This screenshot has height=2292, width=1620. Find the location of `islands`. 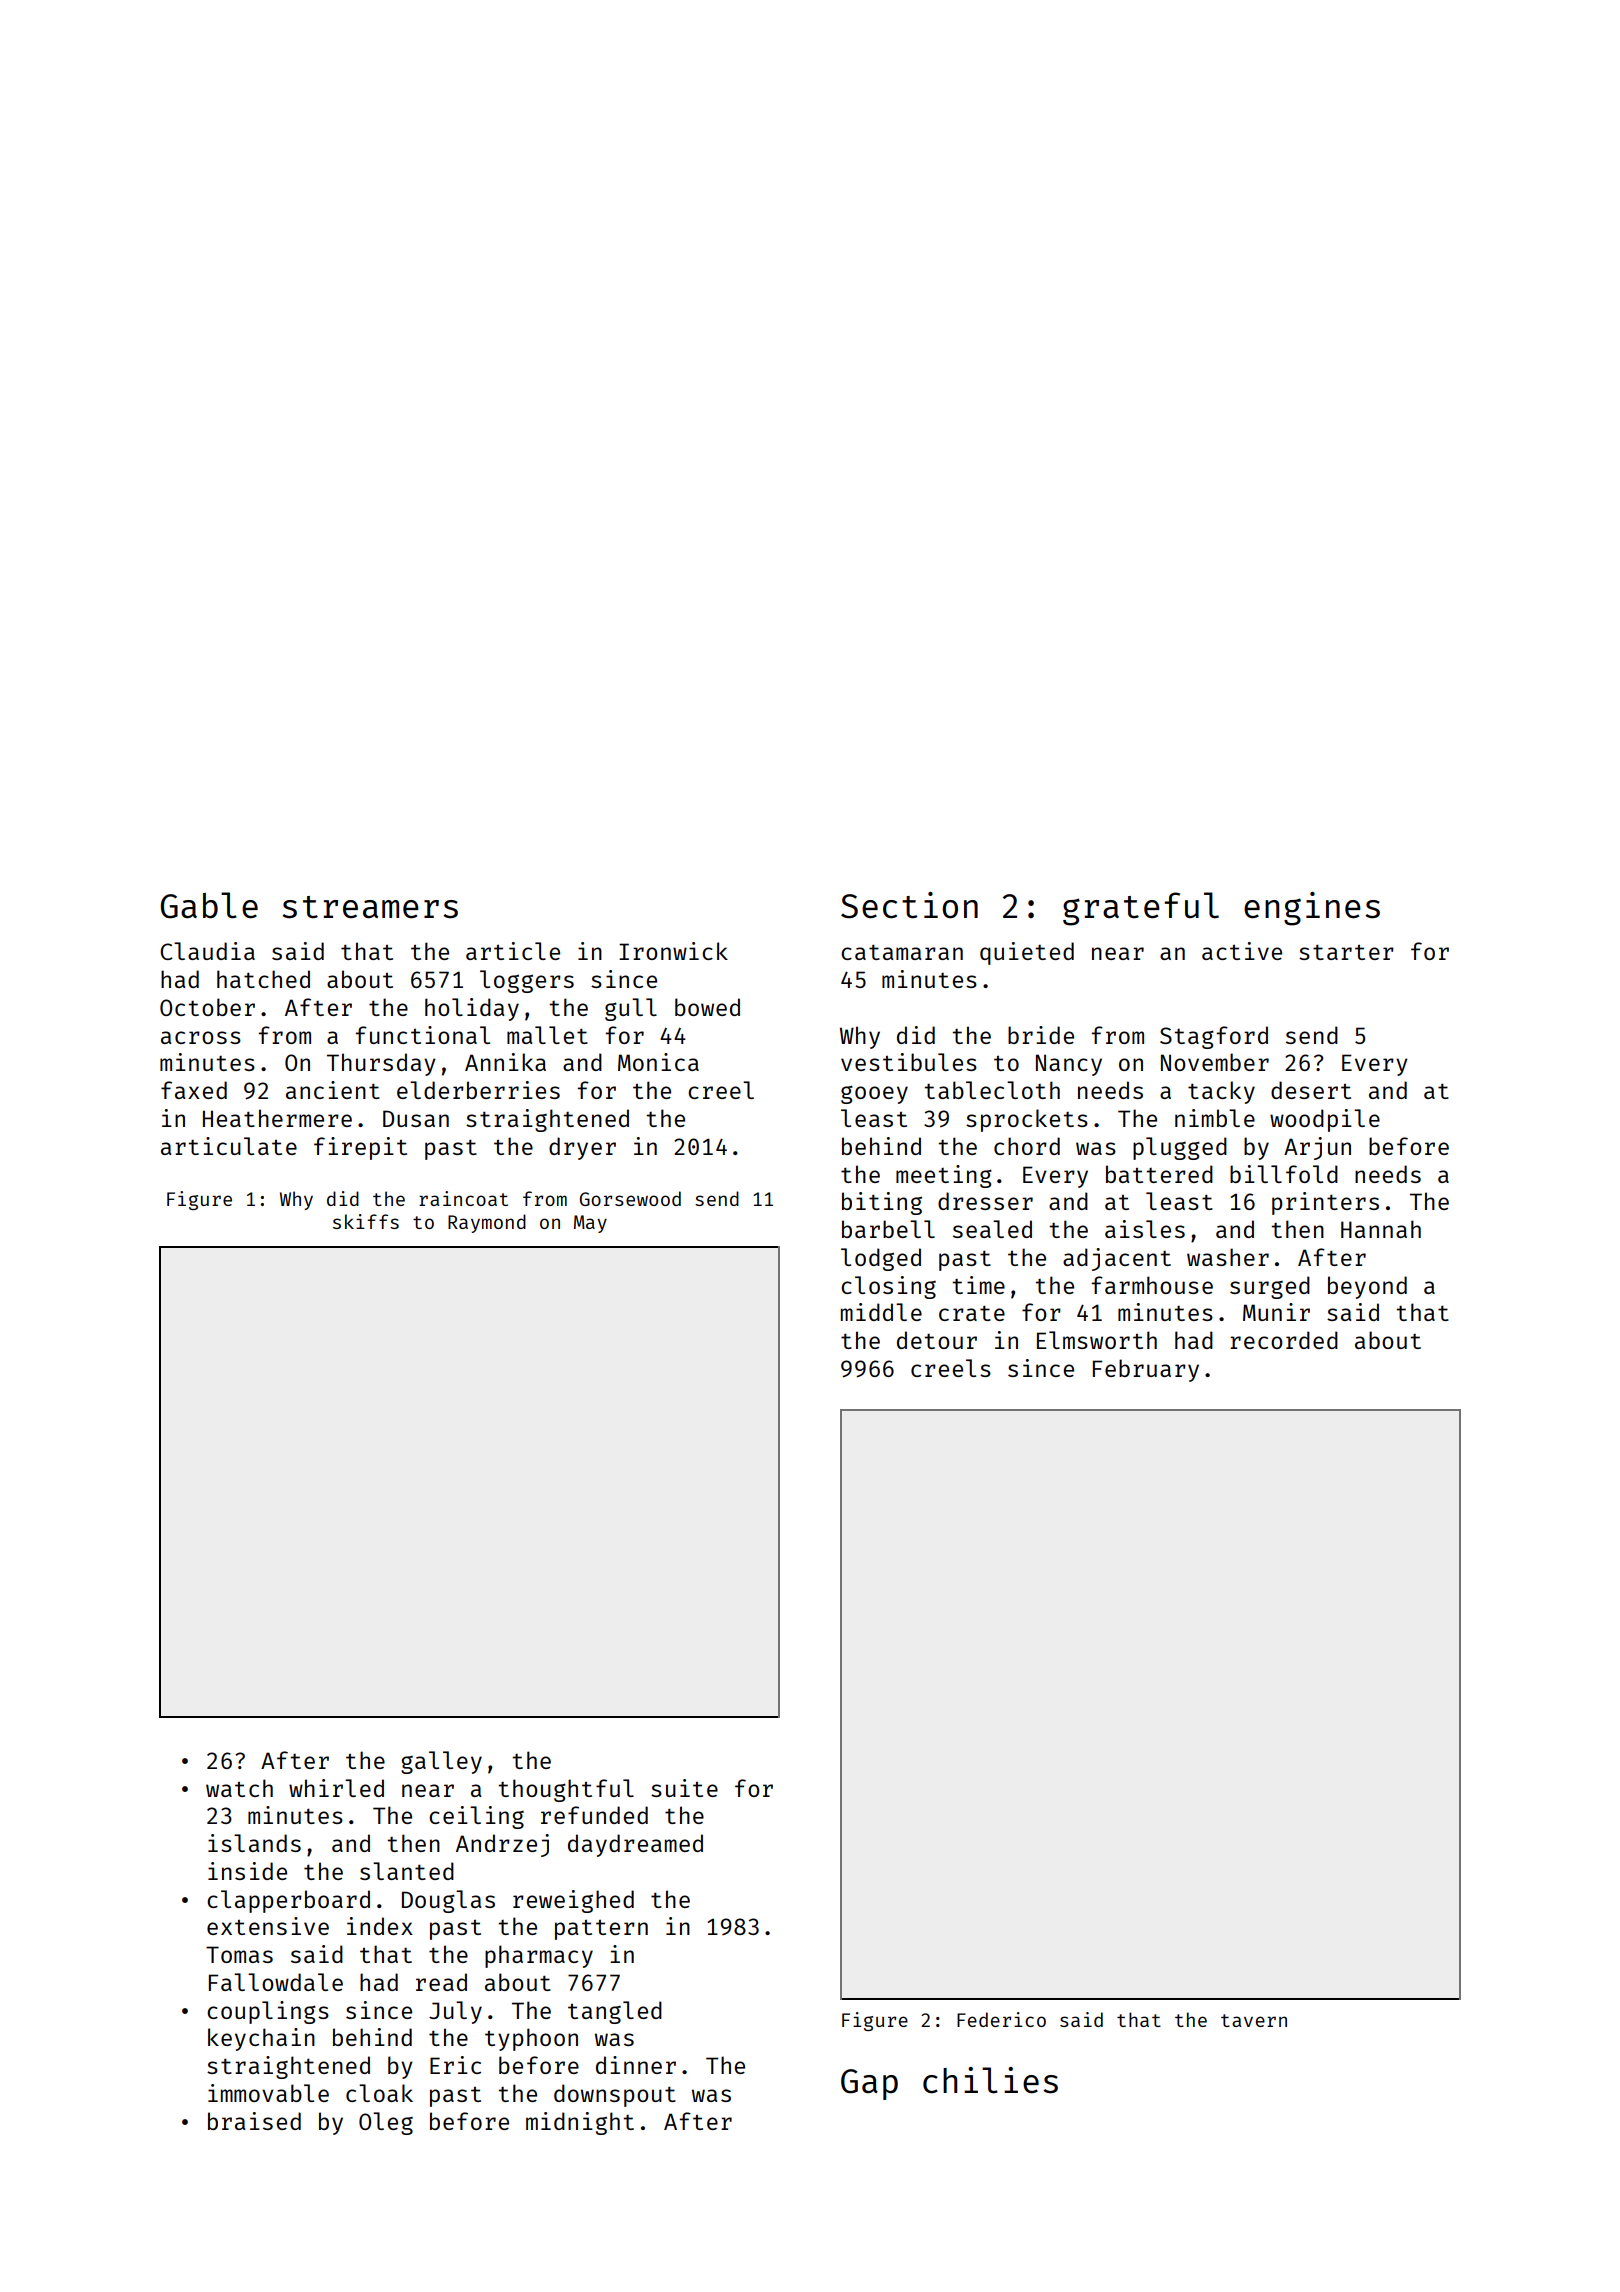

islands is located at coordinates (254, 1843).
